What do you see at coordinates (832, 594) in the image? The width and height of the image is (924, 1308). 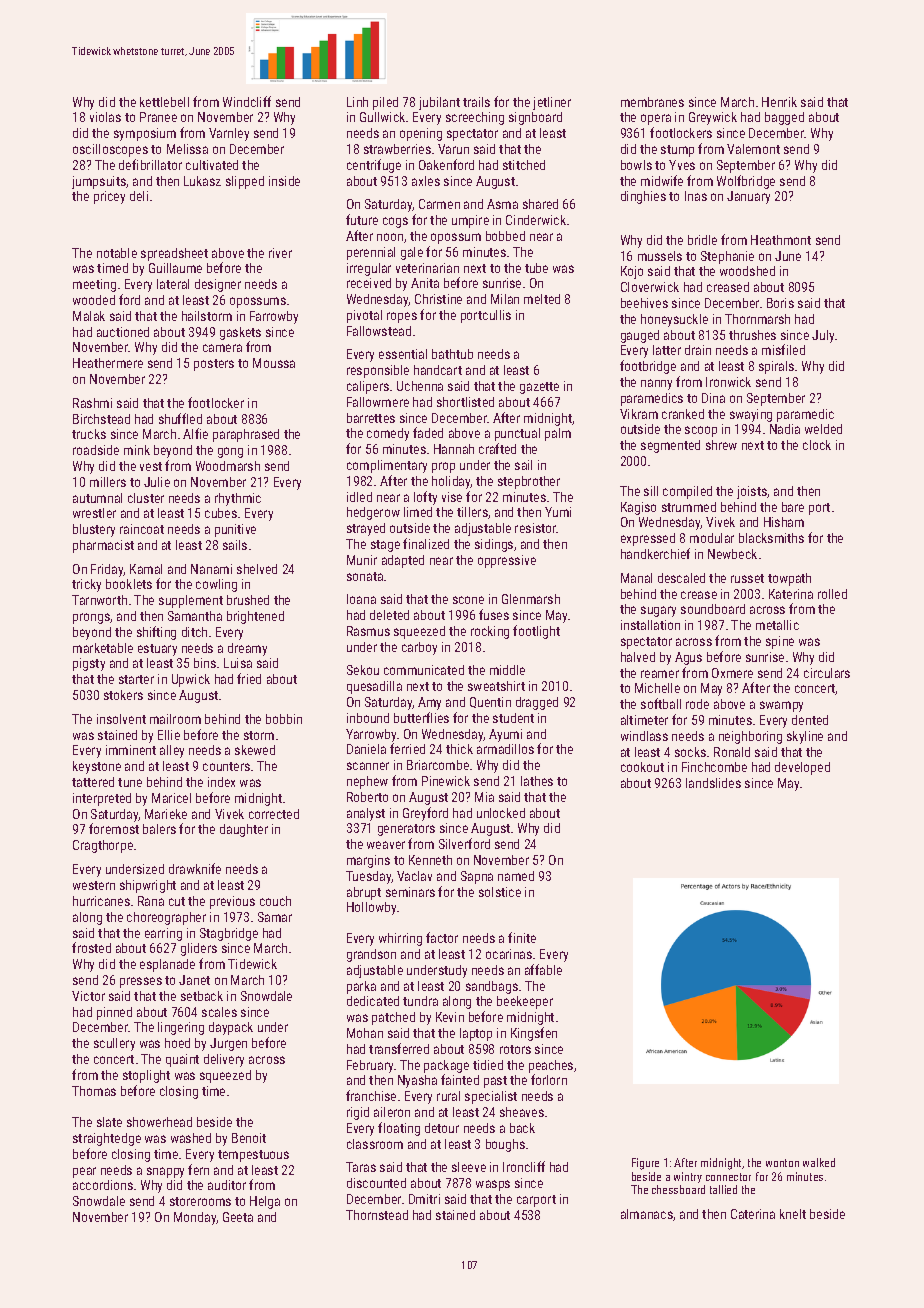 I see `rolled` at bounding box center [832, 594].
